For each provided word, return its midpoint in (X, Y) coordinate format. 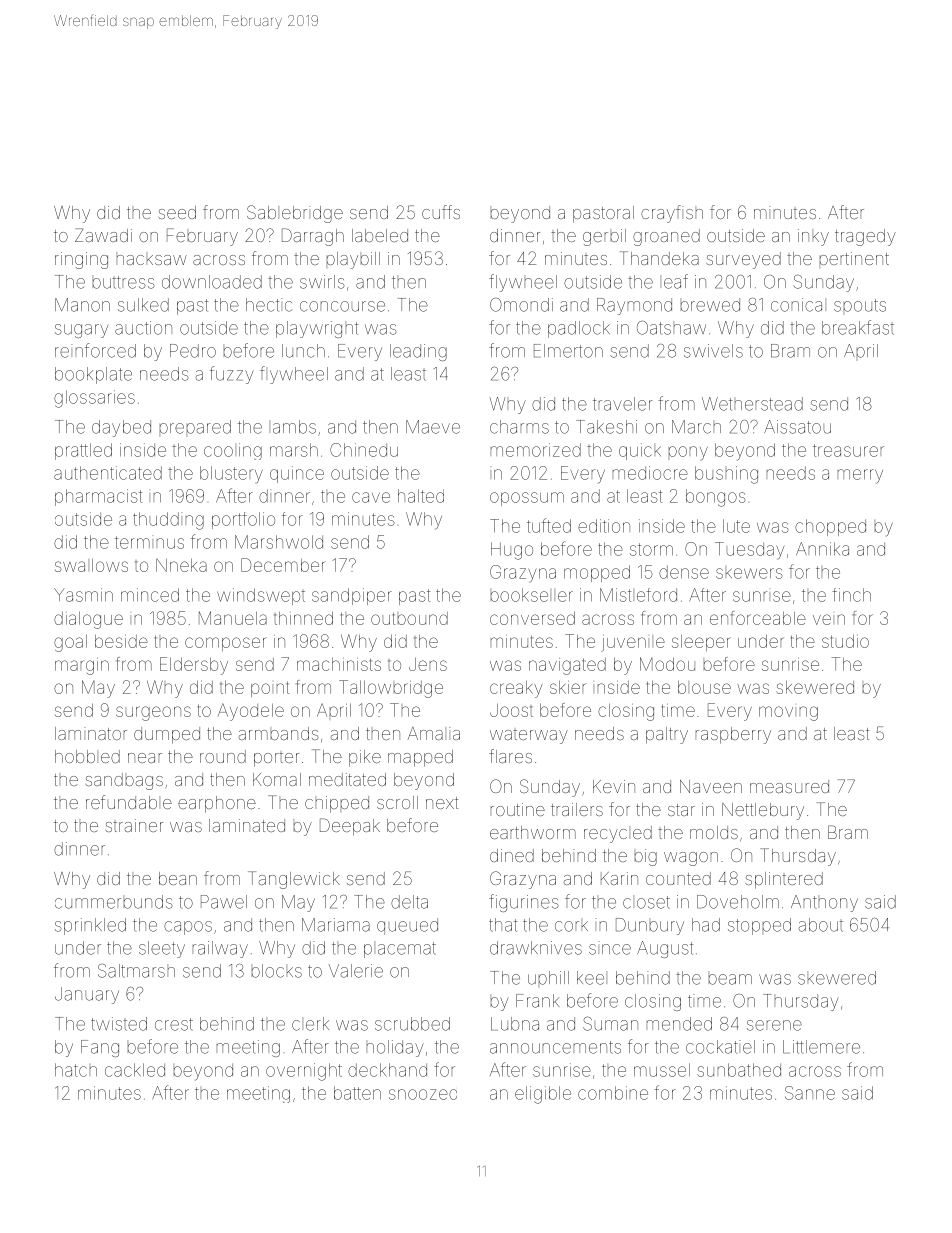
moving (788, 713)
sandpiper (352, 596)
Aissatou (797, 427)
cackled (135, 1070)
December (282, 565)
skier (568, 687)
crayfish (672, 214)
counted (678, 878)
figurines (524, 903)
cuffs (441, 212)
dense (684, 572)
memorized (536, 450)
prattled (83, 451)
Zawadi (103, 235)
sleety (162, 949)
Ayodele (251, 712)
